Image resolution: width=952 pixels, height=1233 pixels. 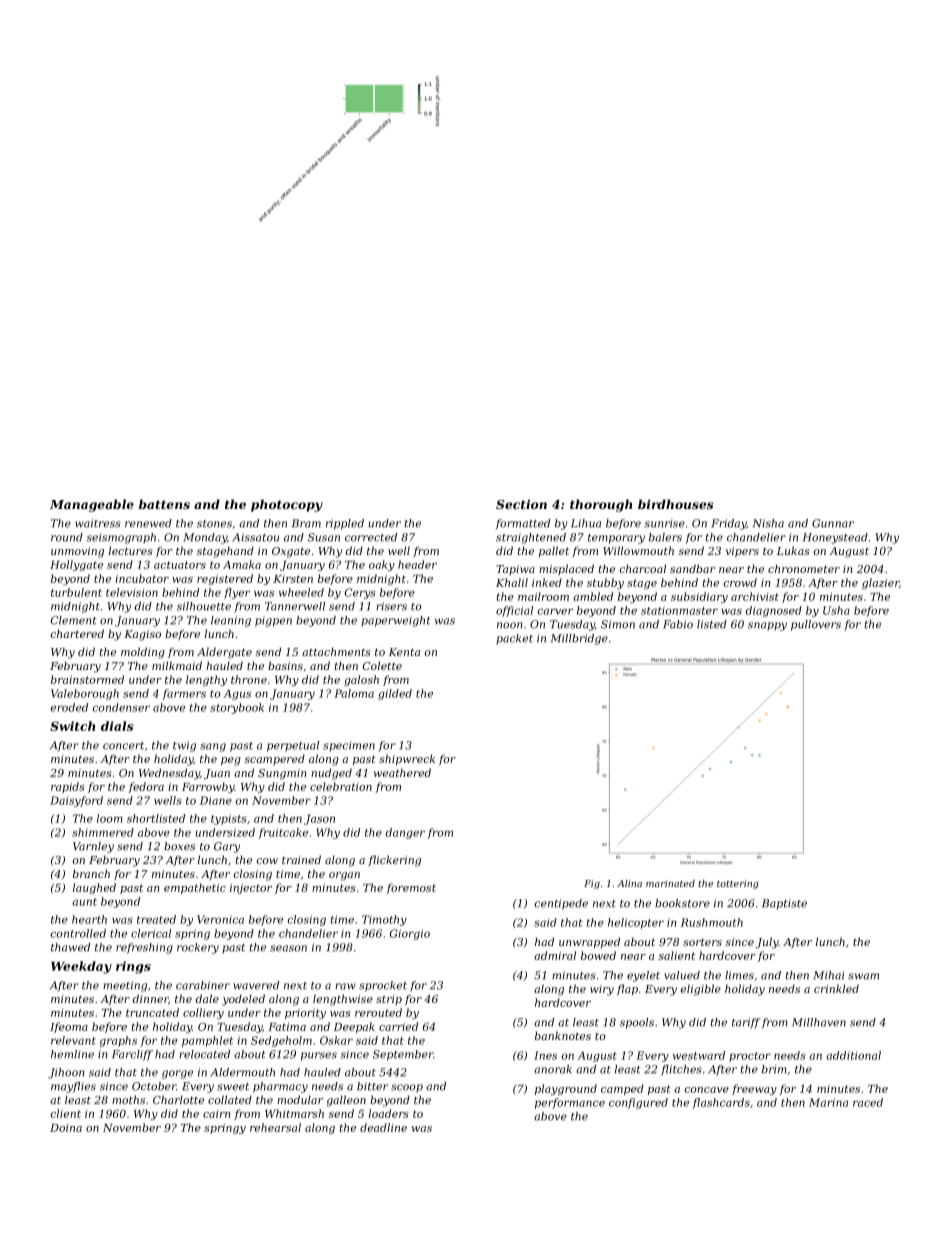 What do you see at coordinates (676, 504) in the screenshot?
I see `birdhouses` at bounding box center [676, 504].
